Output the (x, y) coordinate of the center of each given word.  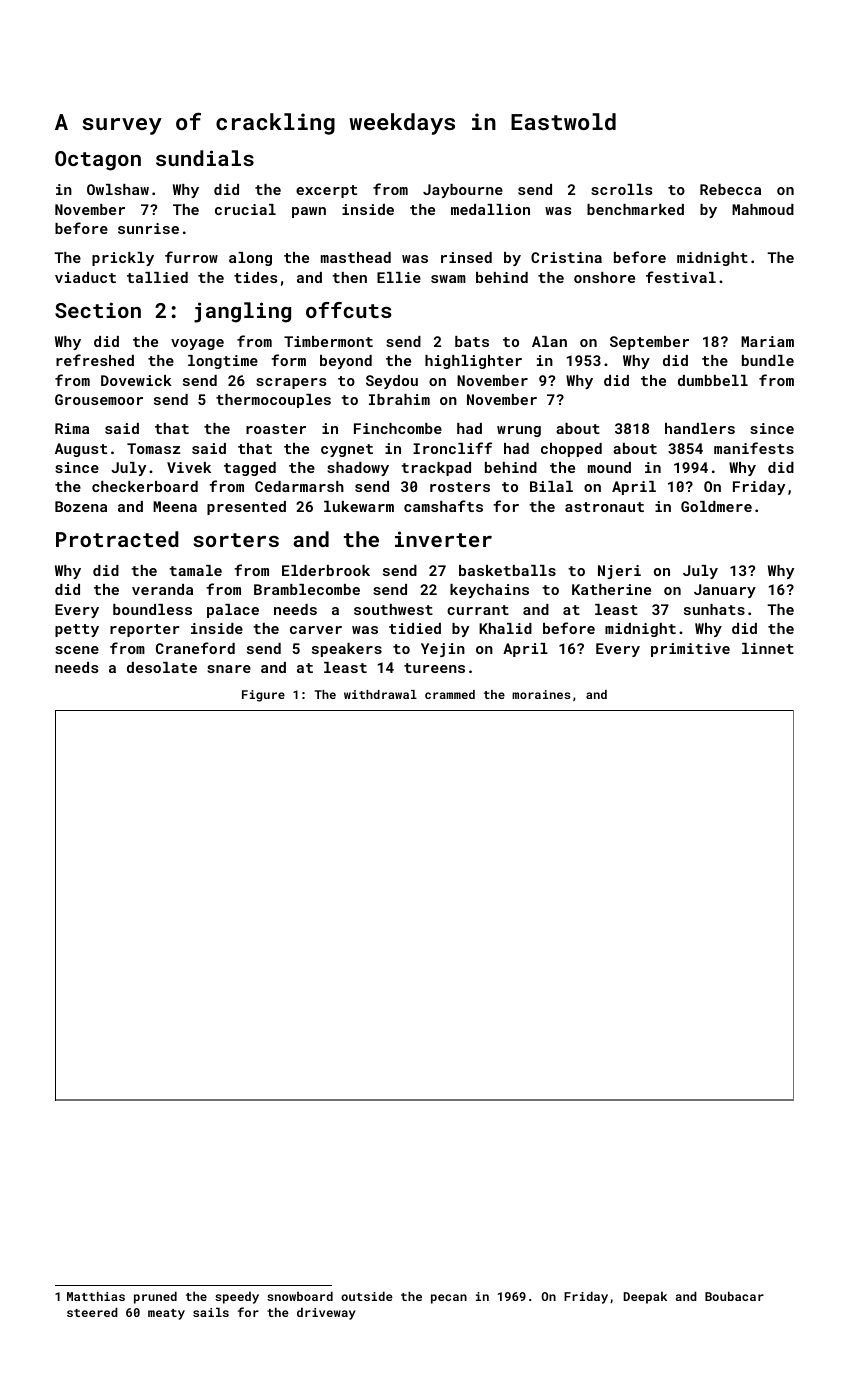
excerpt (326, 191)
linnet (768, 648)
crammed (450, 694)
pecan (449, 1299)
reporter (145, 630)
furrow (191, 257)
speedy (237, 1297)
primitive (690, 650)
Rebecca (730, 189)
